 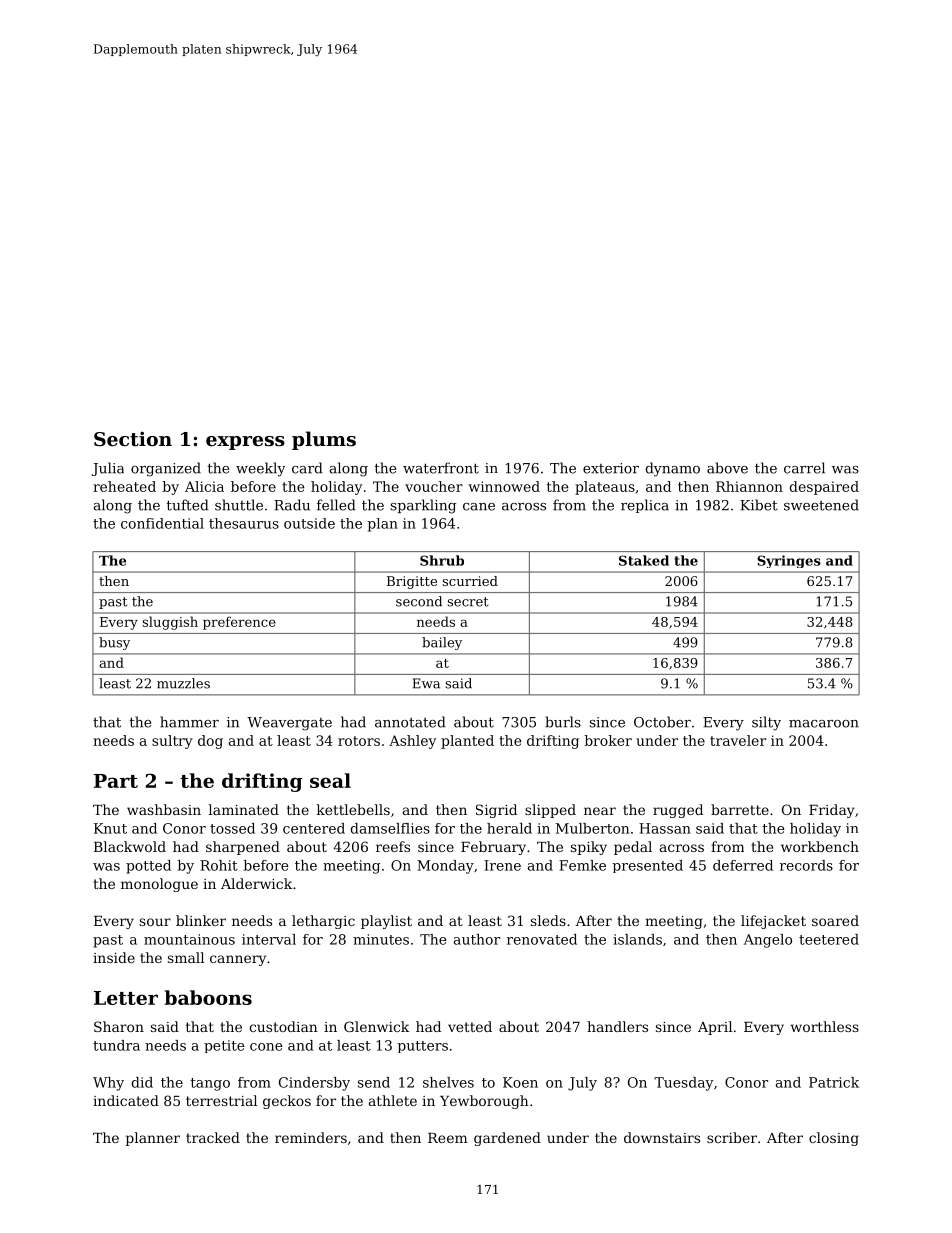 I want to click on presented, so click(x=647, y=866).
